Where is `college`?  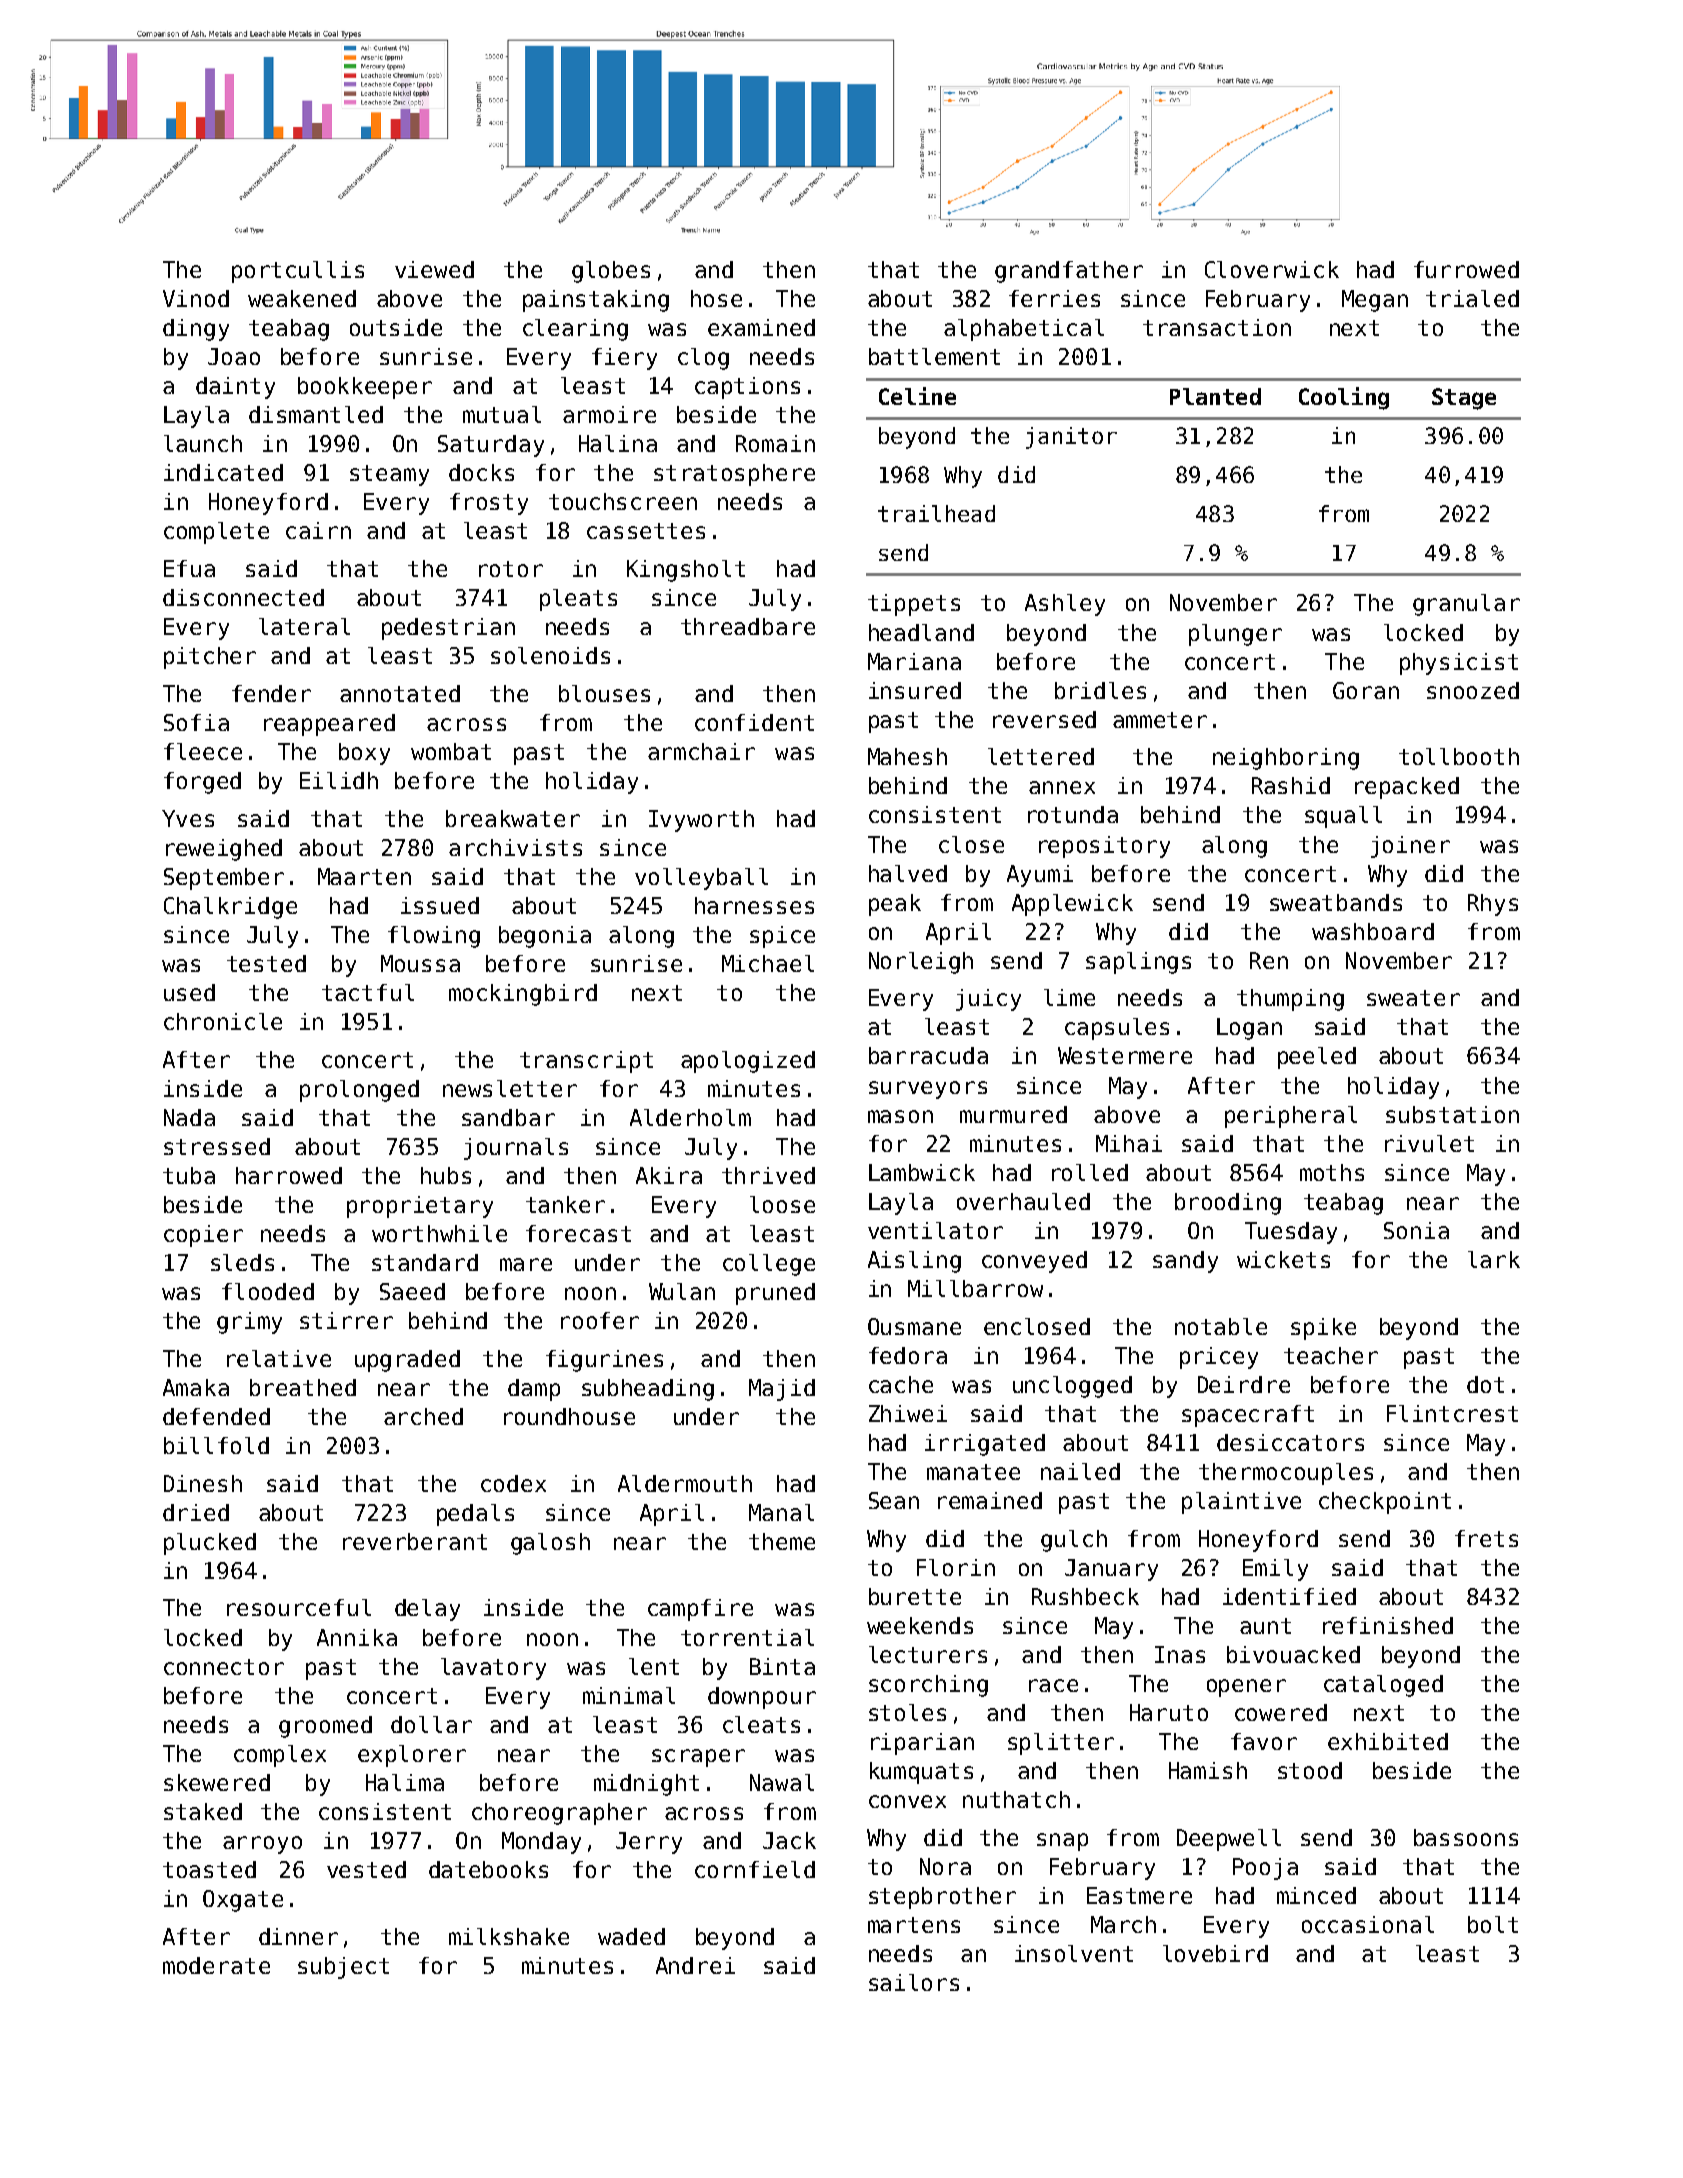 college is located at coordinates (769, 1265).
